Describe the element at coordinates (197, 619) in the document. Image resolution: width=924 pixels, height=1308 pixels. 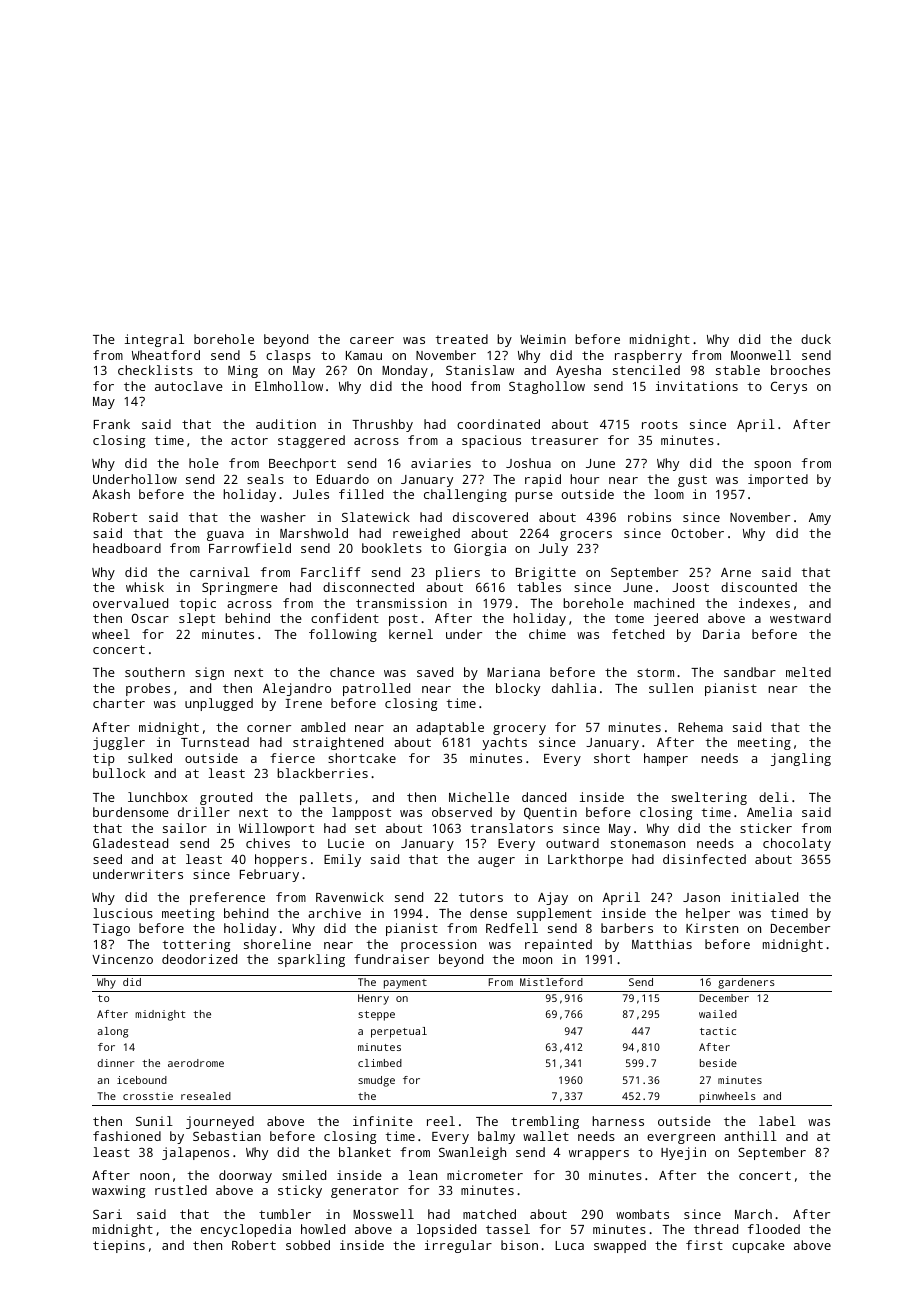
I see `slept` at that location.
